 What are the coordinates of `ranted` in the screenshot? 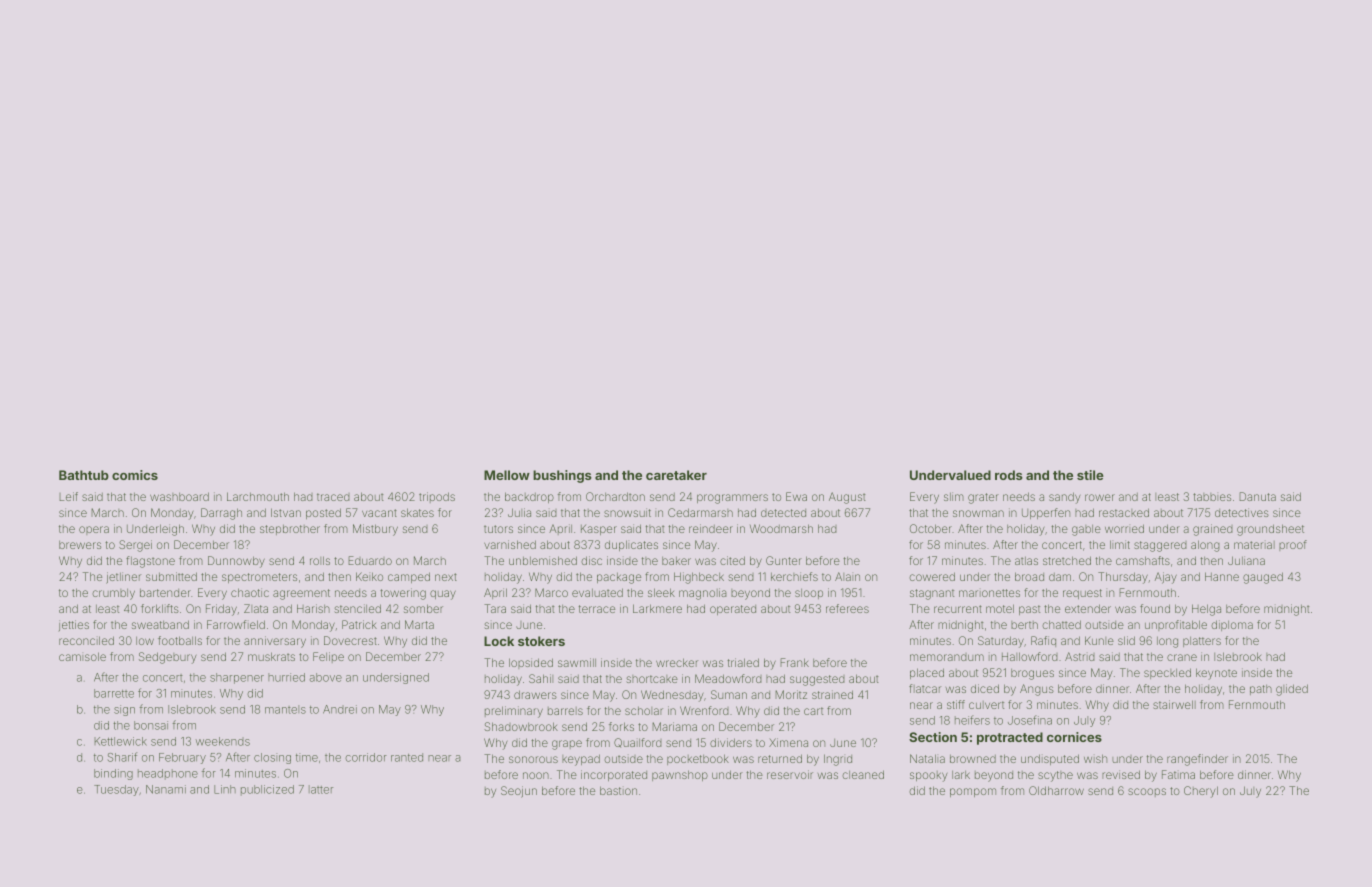 It's located at (407, 757).
